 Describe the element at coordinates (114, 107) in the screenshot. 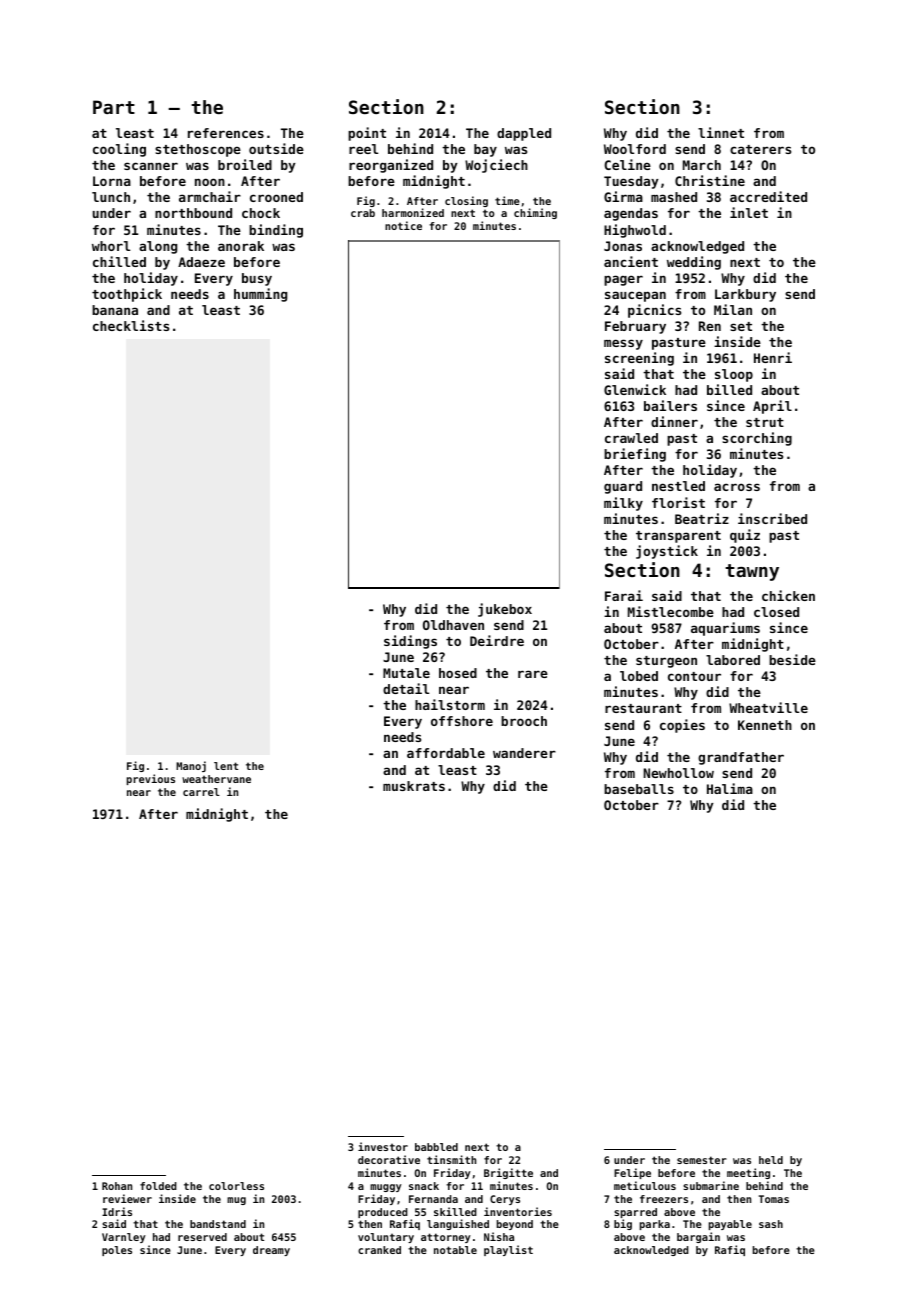

I see `Part` at that location.
